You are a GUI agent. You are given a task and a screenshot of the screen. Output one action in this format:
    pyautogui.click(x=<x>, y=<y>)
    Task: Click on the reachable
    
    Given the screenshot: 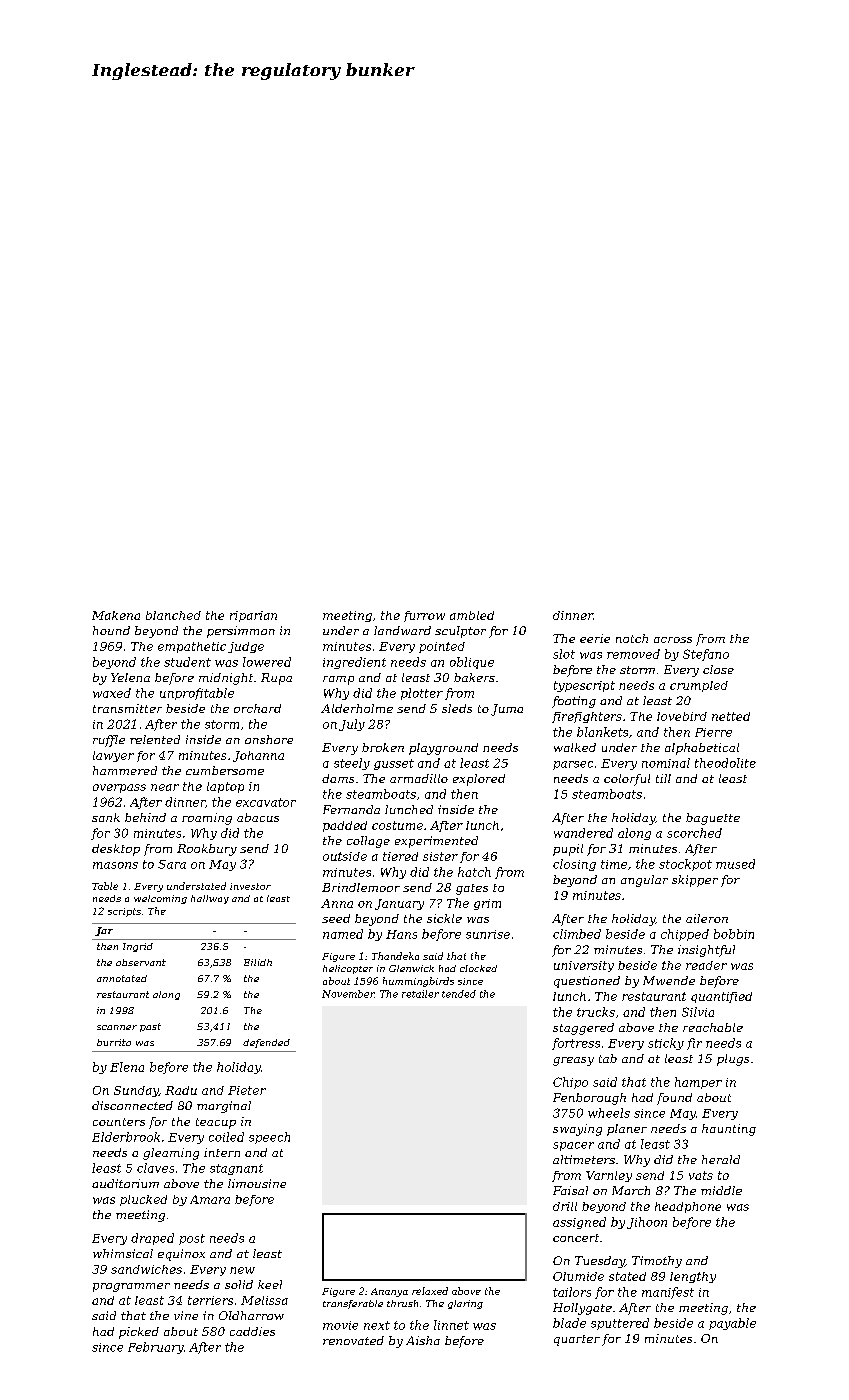 What is the action you would take?
    pyautogui.click(x=713, y=1027)
